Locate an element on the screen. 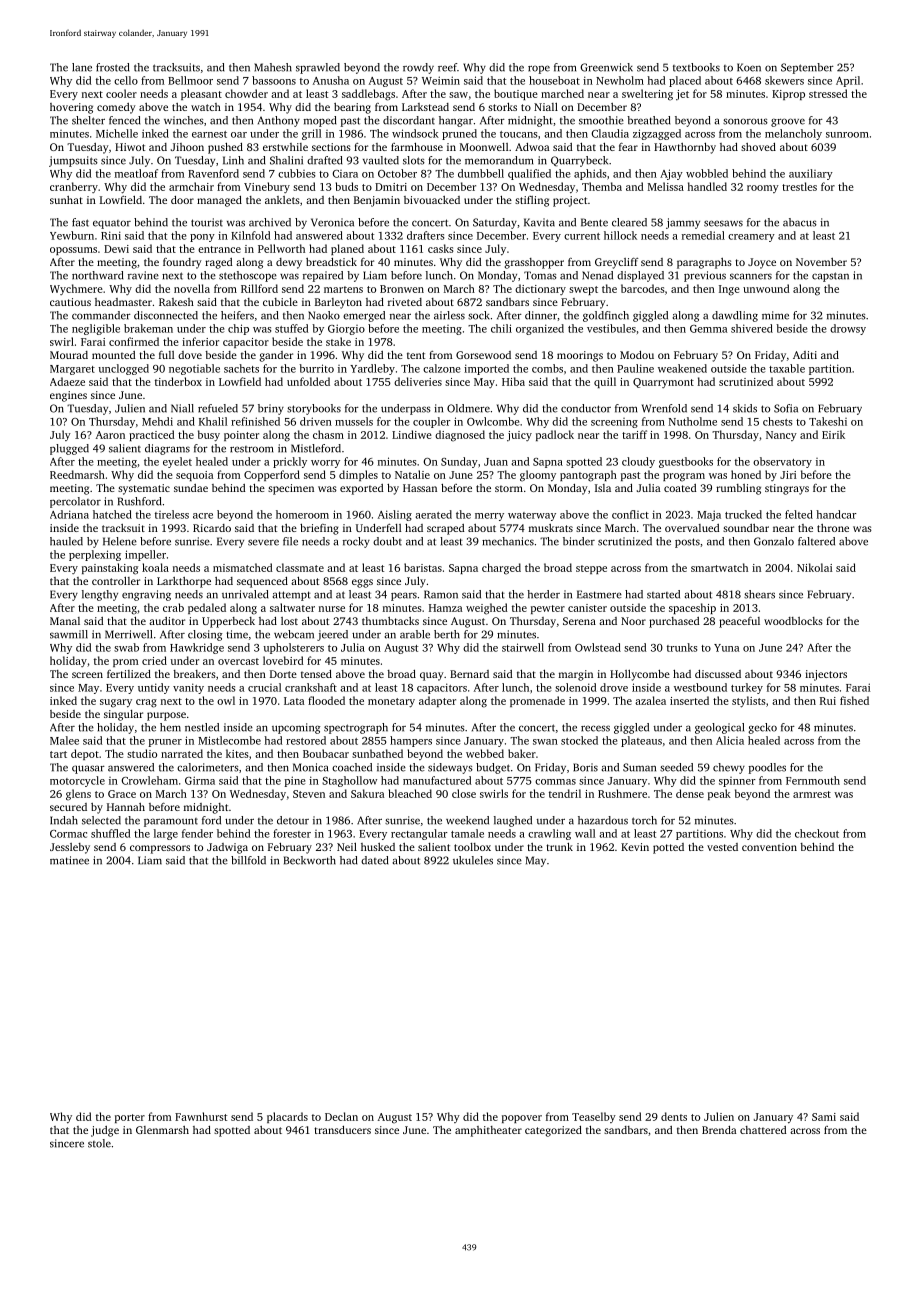 This screenshot has height=1308, width=924. transducers is located at coordinates (342, 1130).
